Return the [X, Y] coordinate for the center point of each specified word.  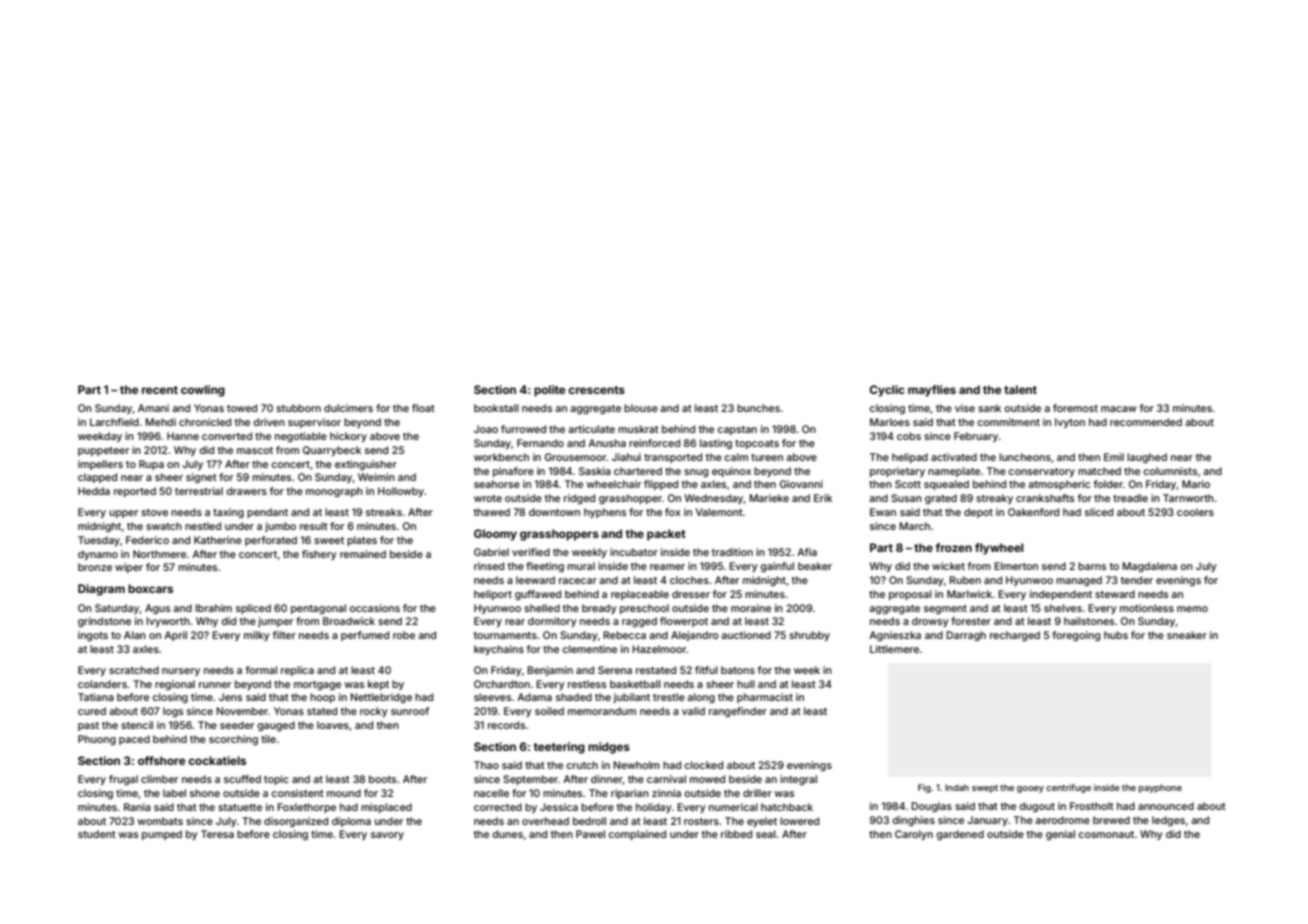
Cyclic [887, 391]
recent [160, 390]
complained [637, 835]
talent [1020, 389]
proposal [910, 595]
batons [738, 670]
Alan [135, 635]
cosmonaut [1106, 834]
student [97, 834]
